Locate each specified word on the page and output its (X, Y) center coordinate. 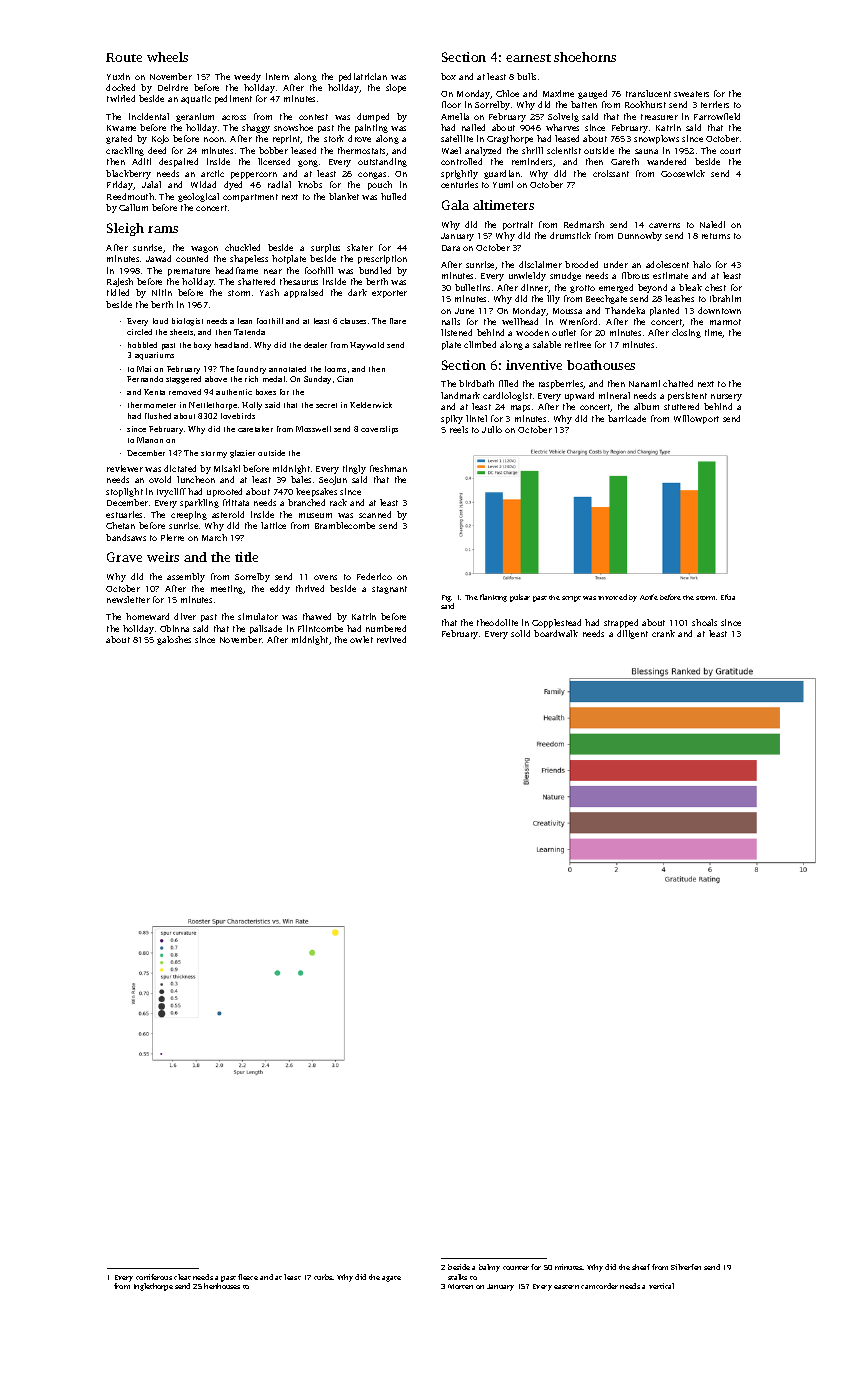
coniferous (154, 1277)
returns (716, 236)
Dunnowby (640, 236)
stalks (457, 1277)
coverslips (379, 430)
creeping (189, 515)
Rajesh (120, 282)
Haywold (367, 346)
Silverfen (686, 1267)
